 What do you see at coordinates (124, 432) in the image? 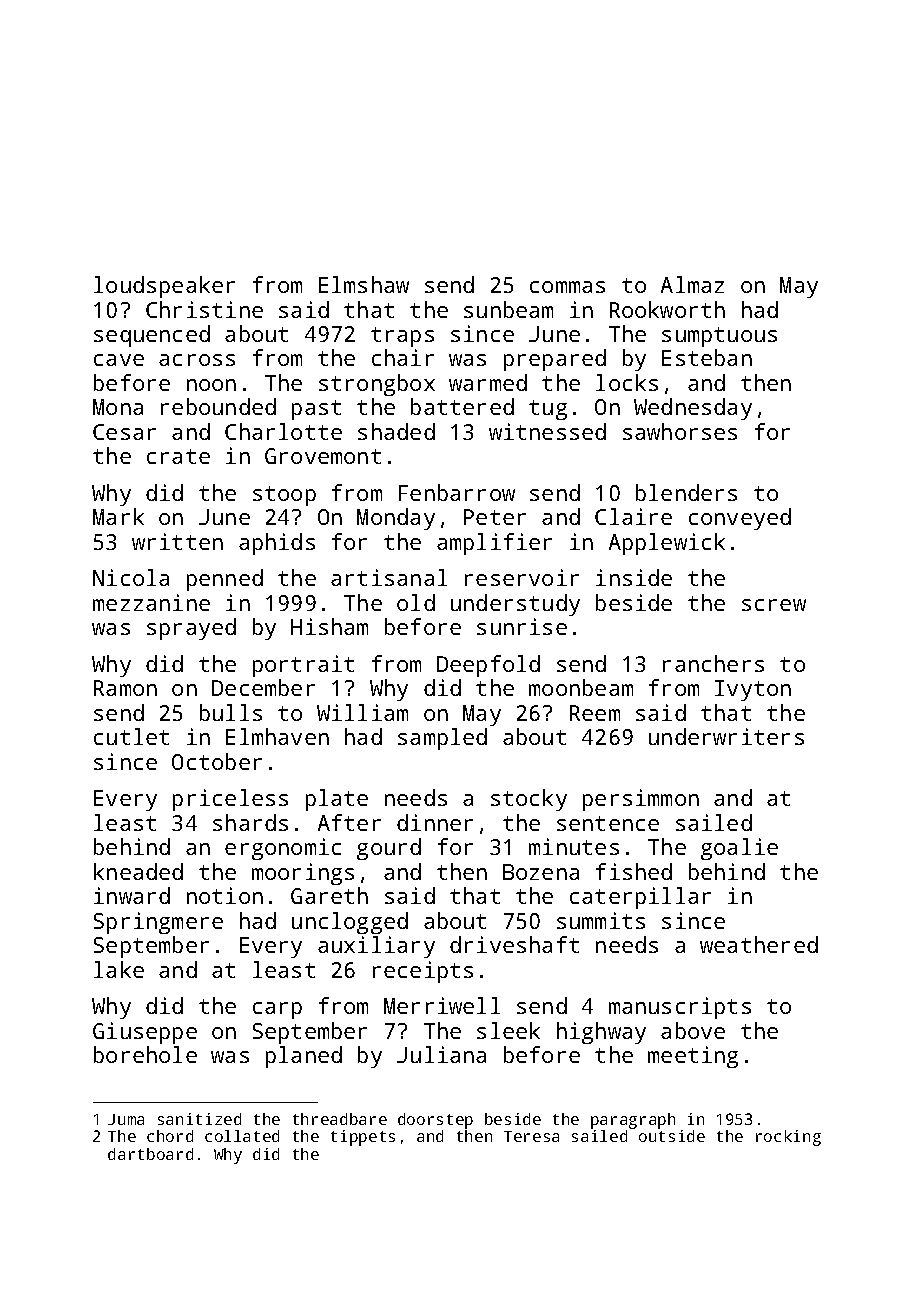
I see `Cesar` at bounding box center [124, 432].
